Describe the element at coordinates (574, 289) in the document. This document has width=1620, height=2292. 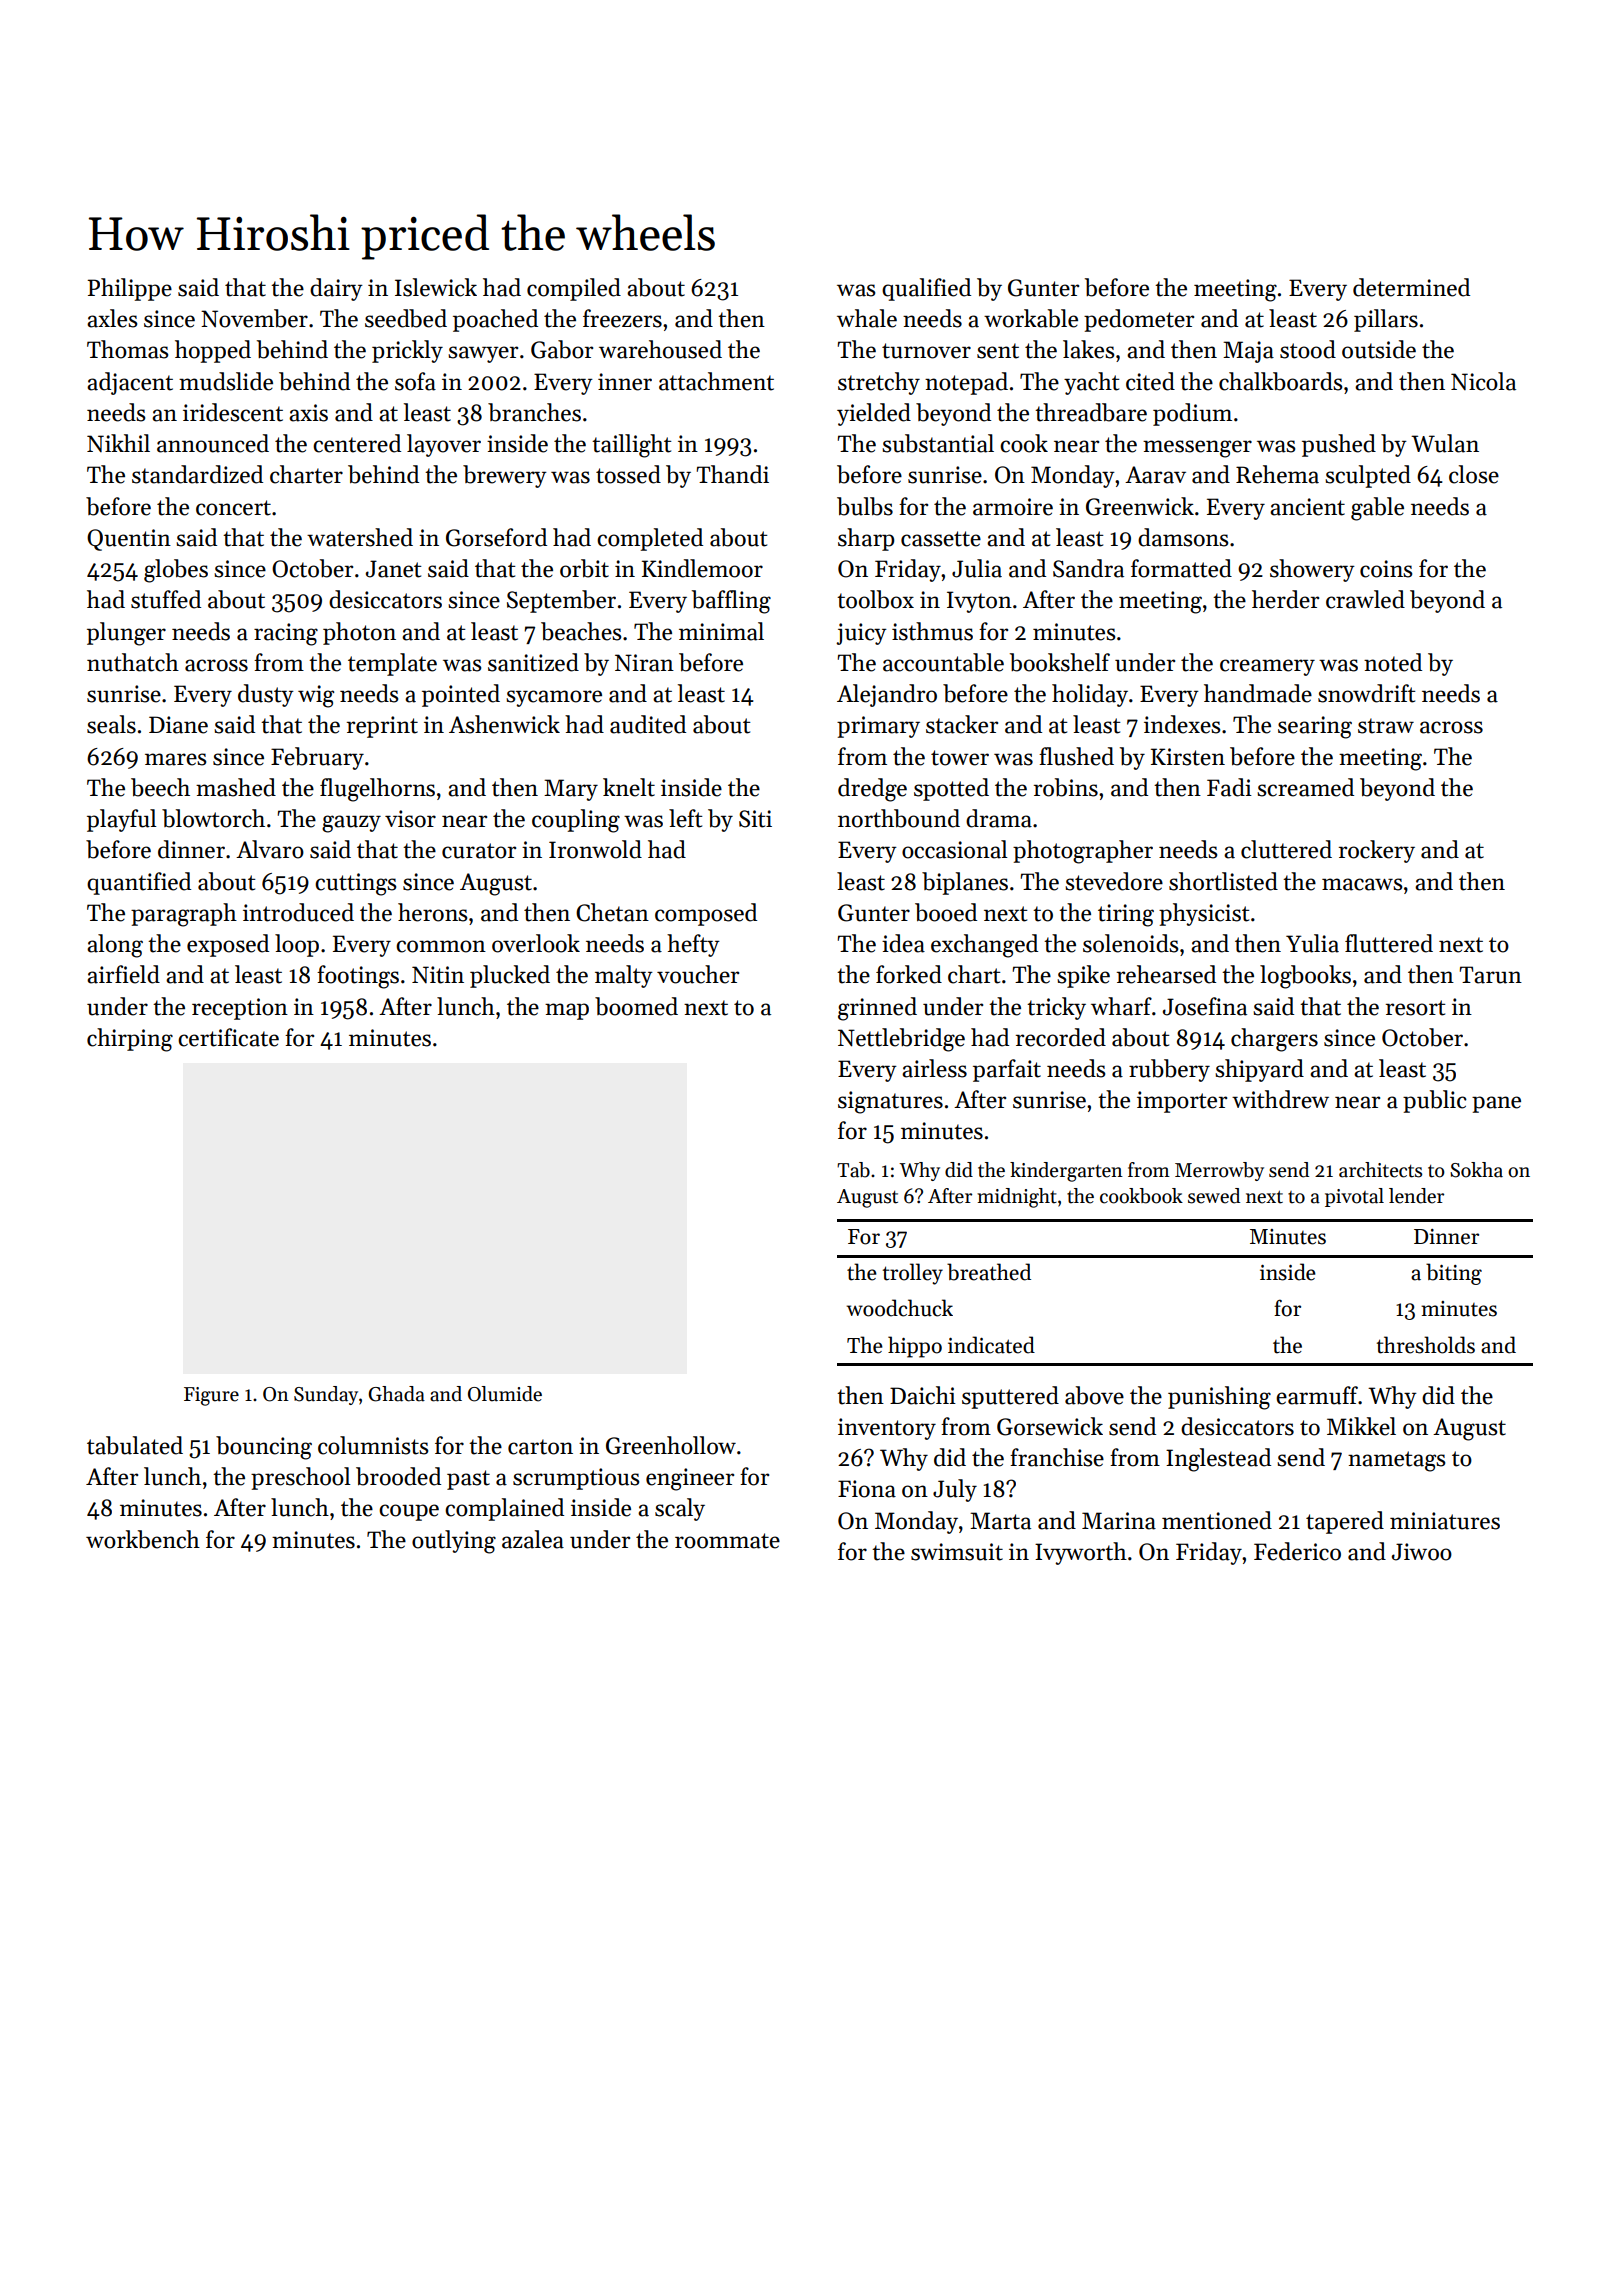
I see `compiled` at that location.
